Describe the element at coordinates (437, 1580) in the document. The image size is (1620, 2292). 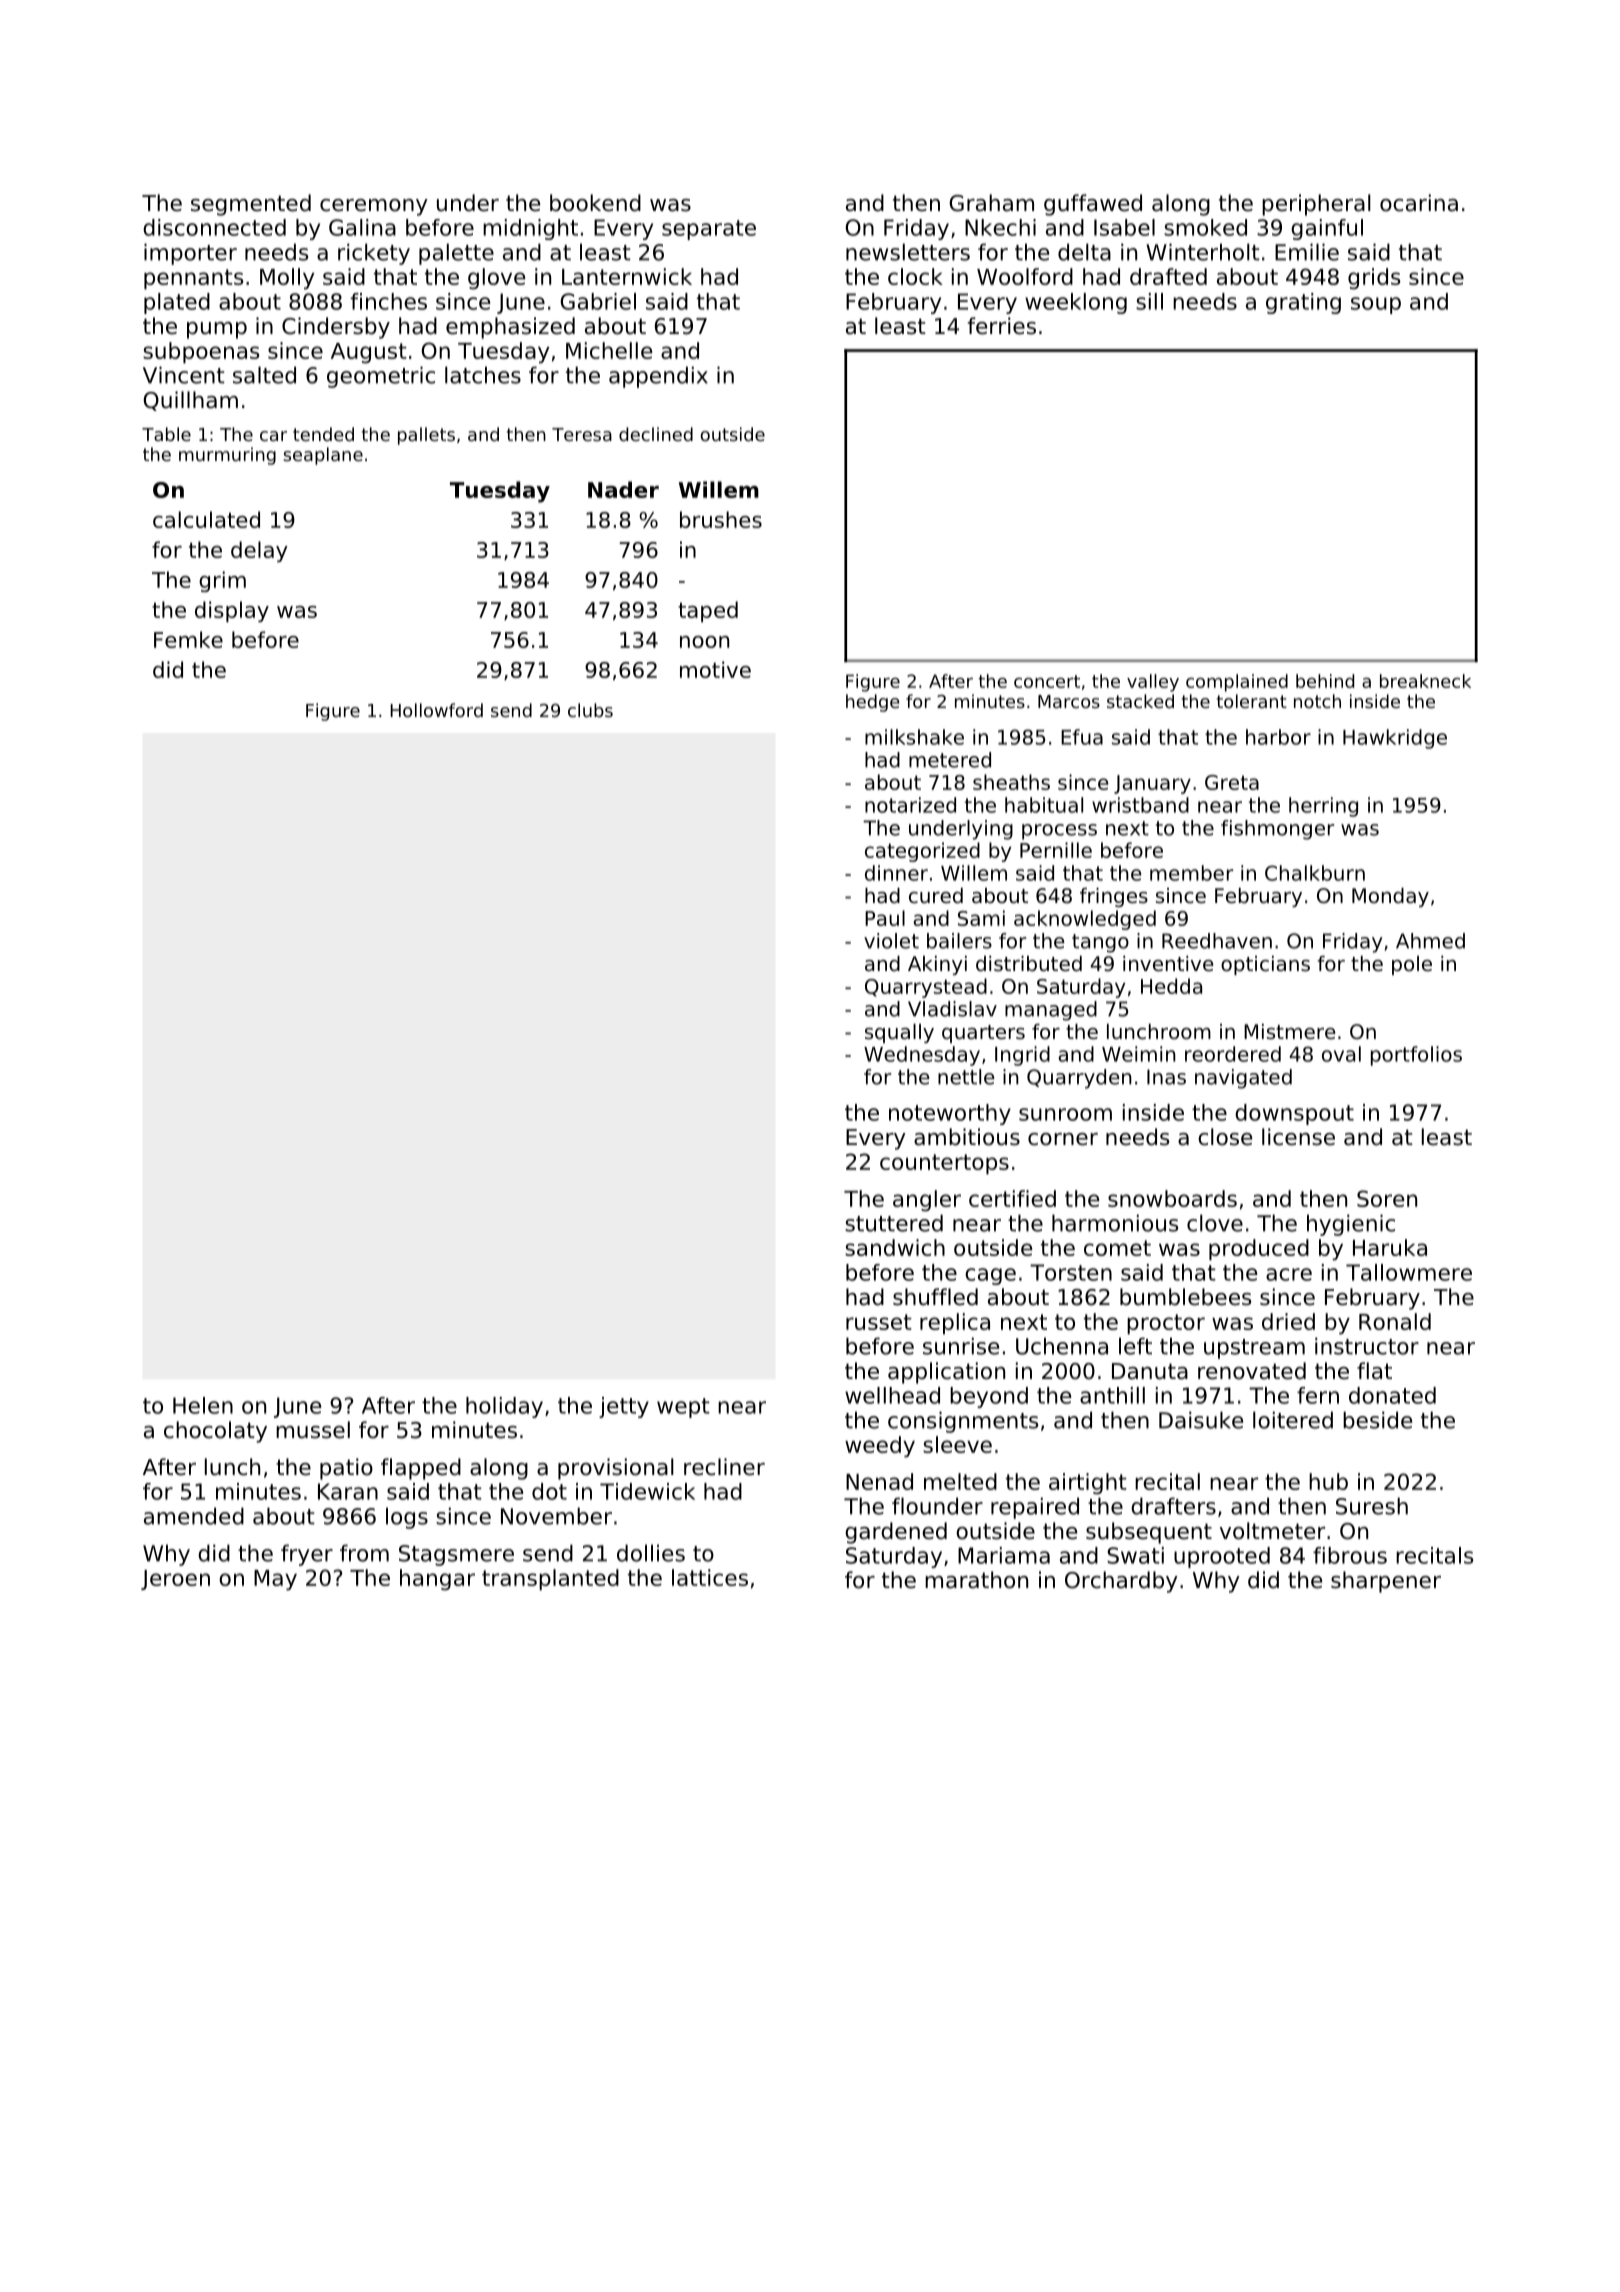
I see `hangar` at that location.
